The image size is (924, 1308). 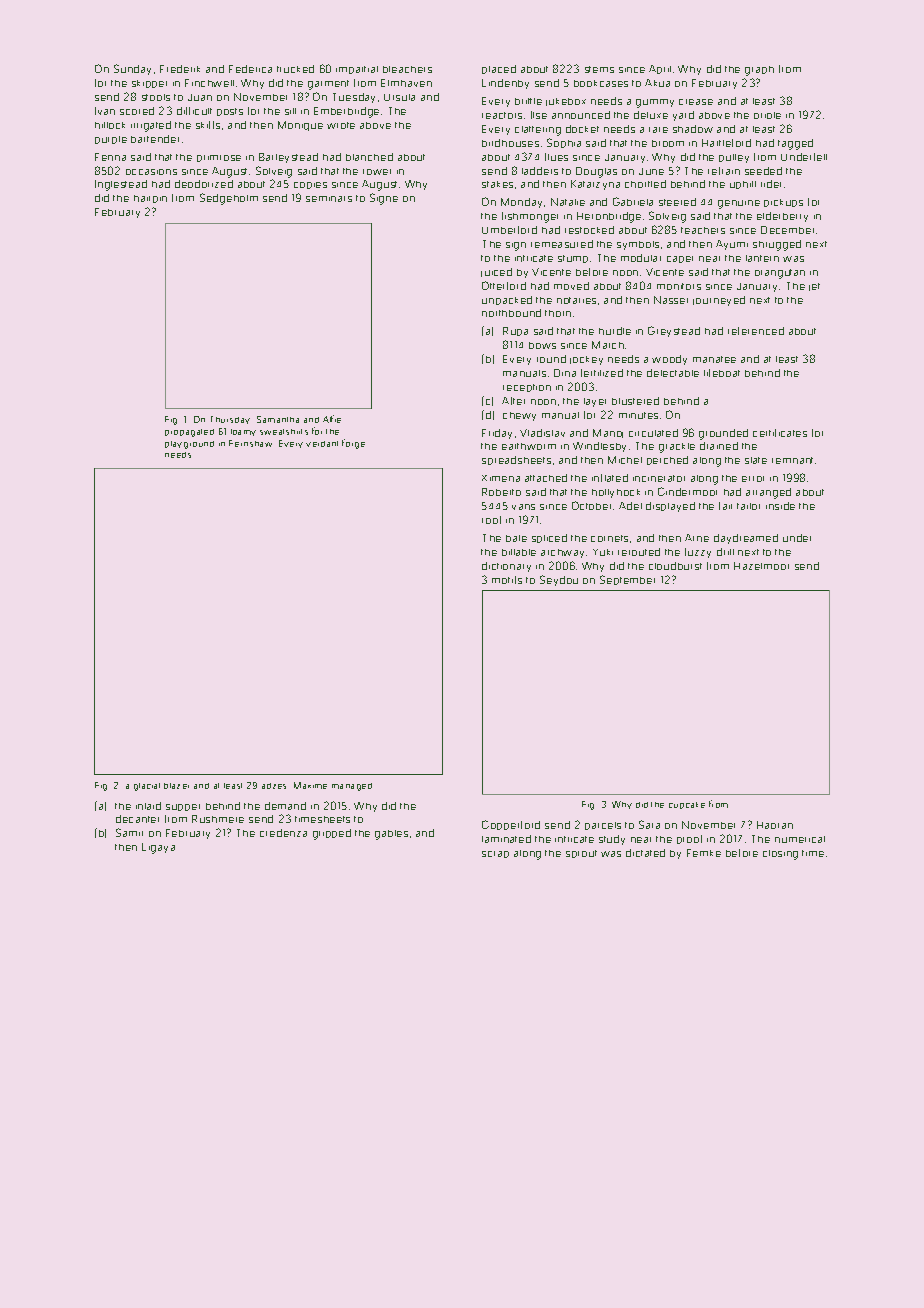 I want to click on genuine, so click(x=739, y=204).
